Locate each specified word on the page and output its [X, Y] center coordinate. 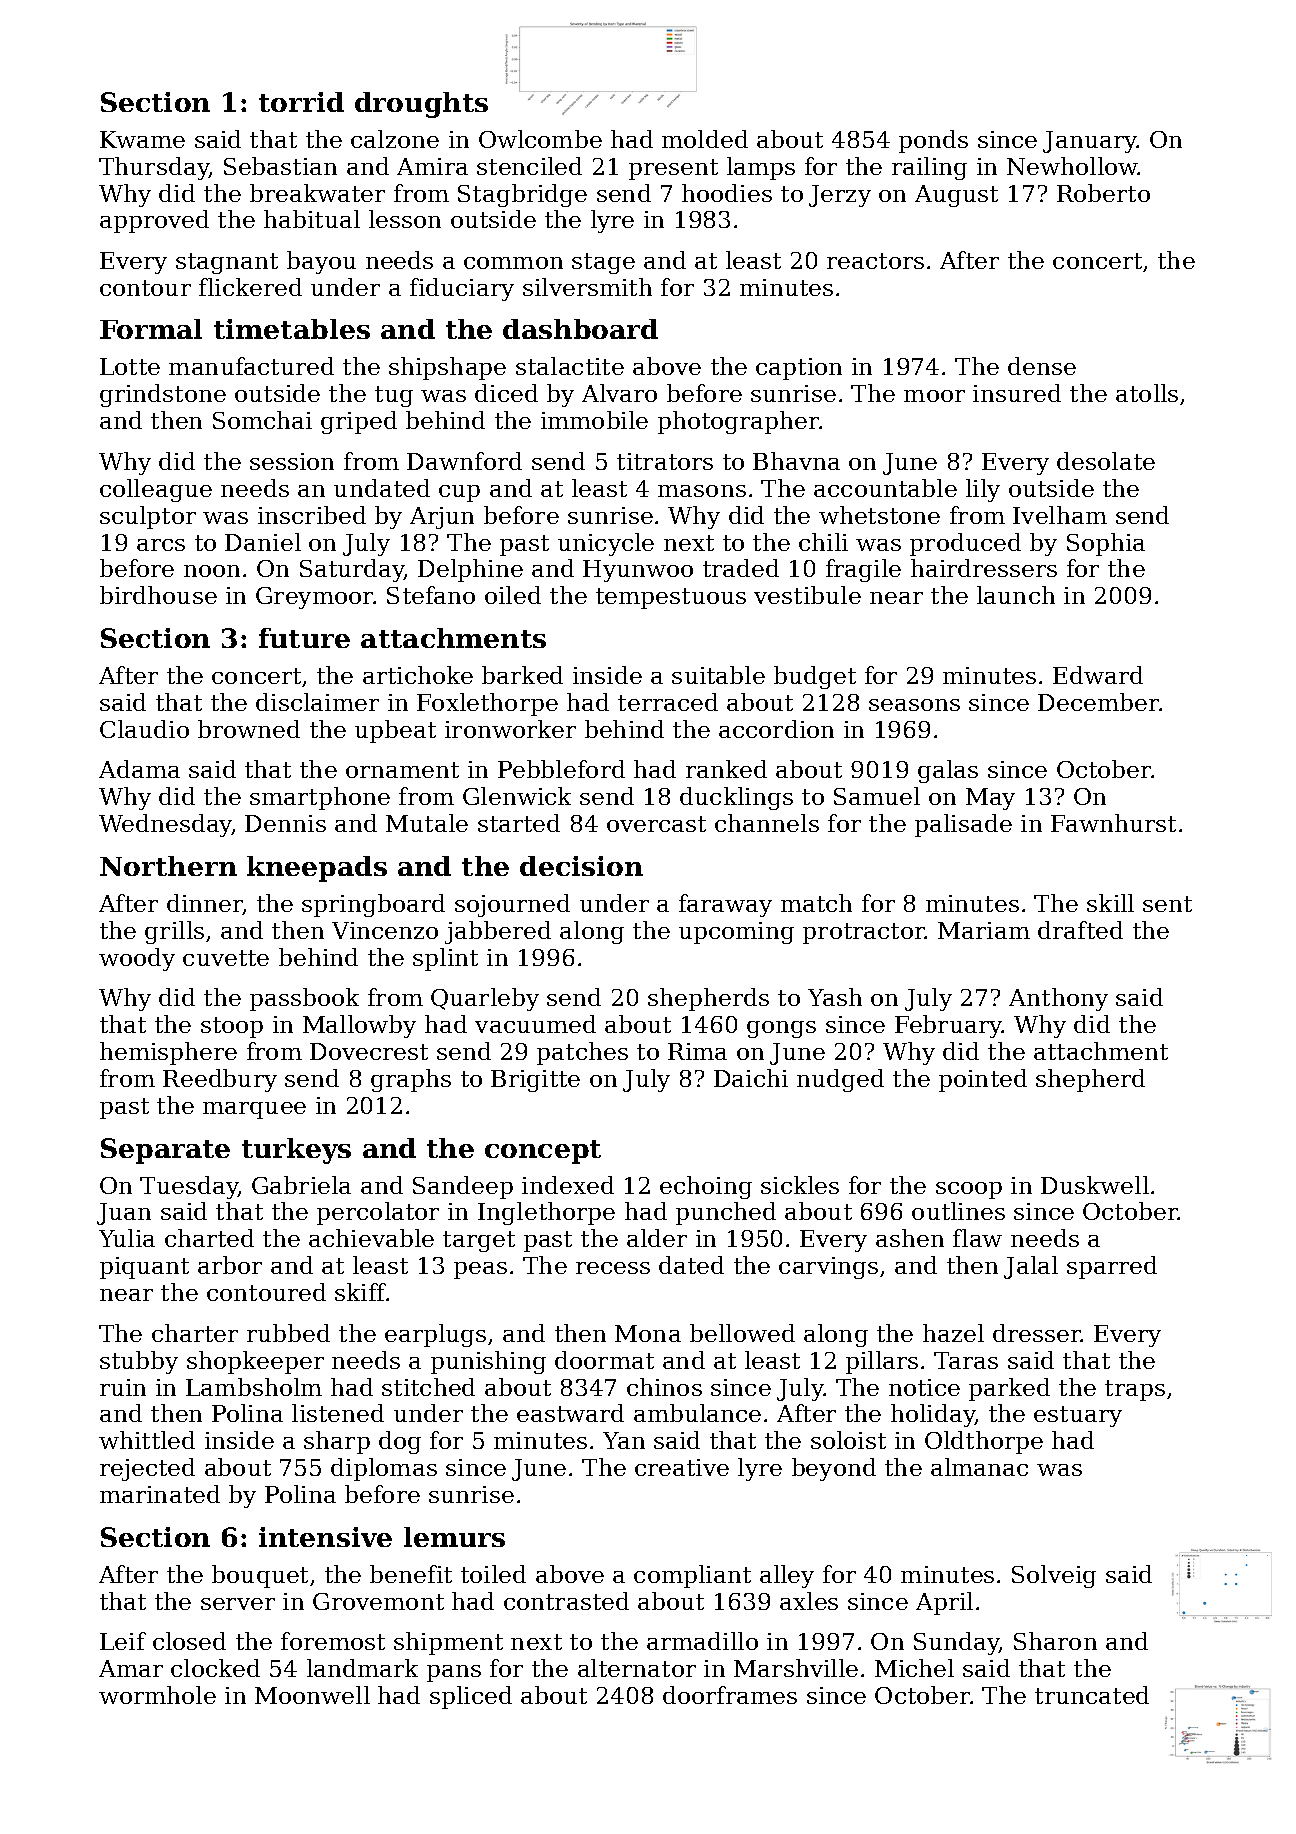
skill [1110, 903]
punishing [488, 1362]
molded [705, 139]
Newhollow [1072, 166]
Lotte [130, 366]
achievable [371, 1238]
